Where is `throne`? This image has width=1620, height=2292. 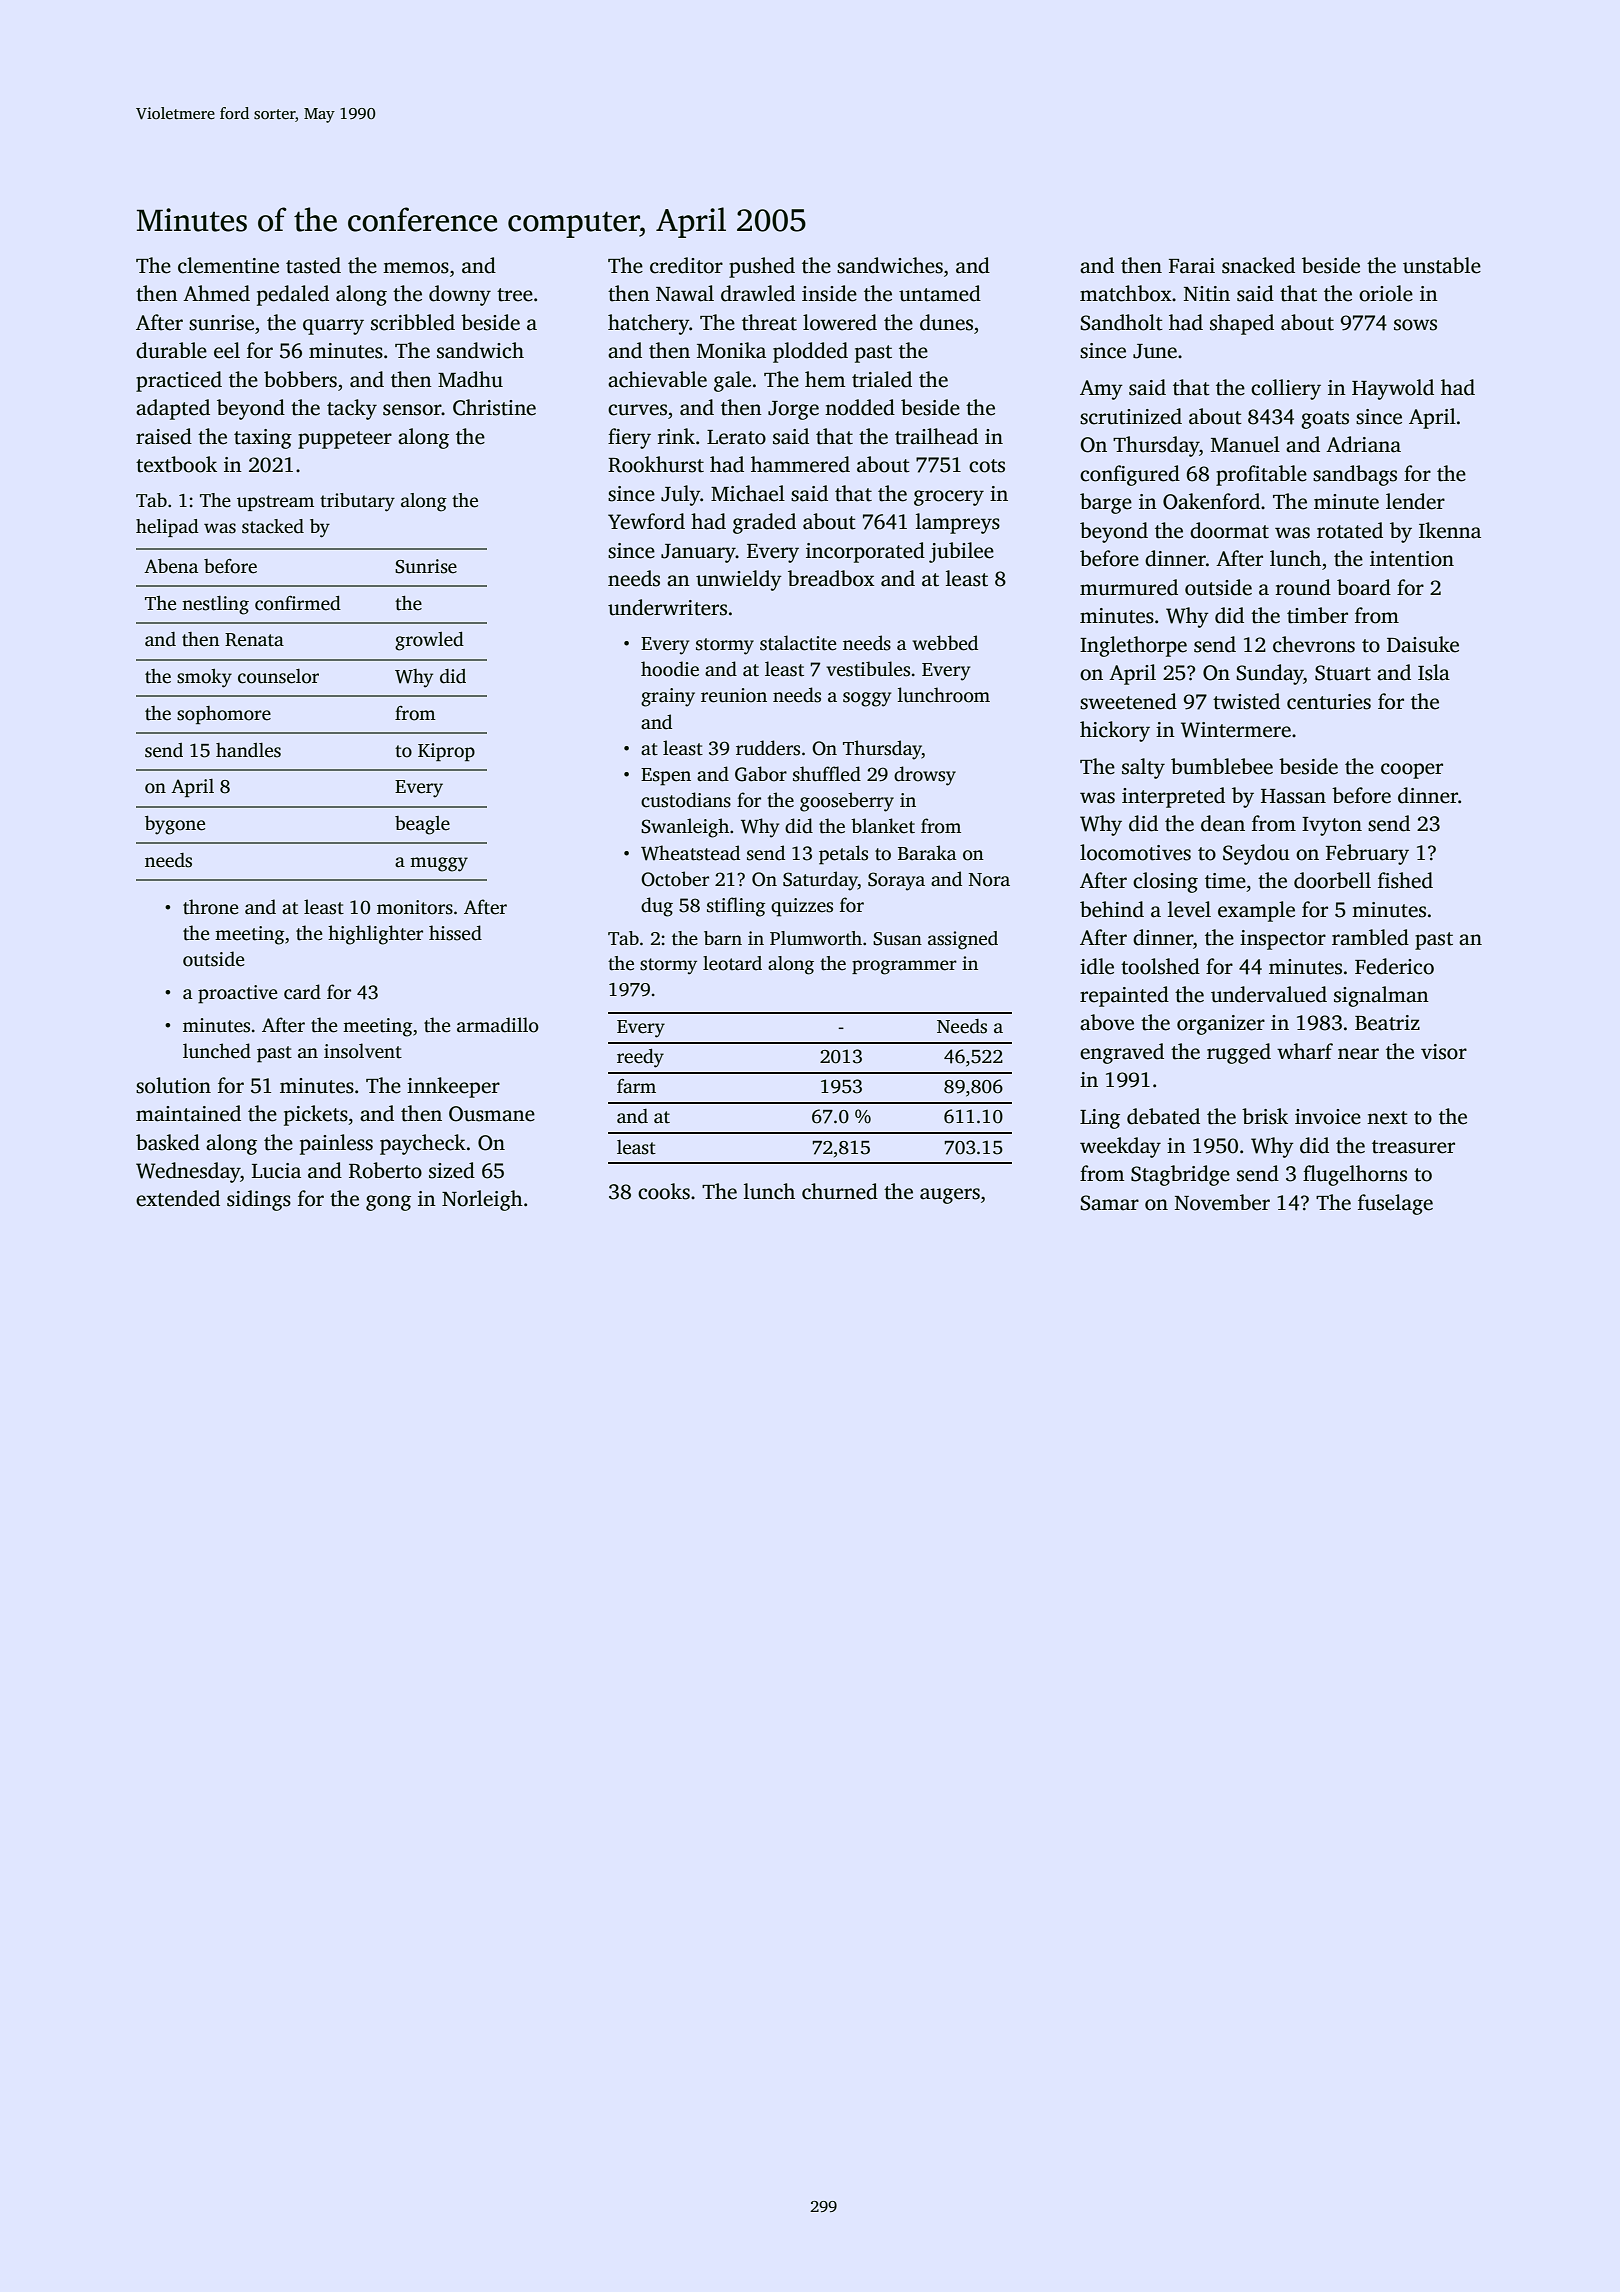
throne is located at coordinates (211, 907).
